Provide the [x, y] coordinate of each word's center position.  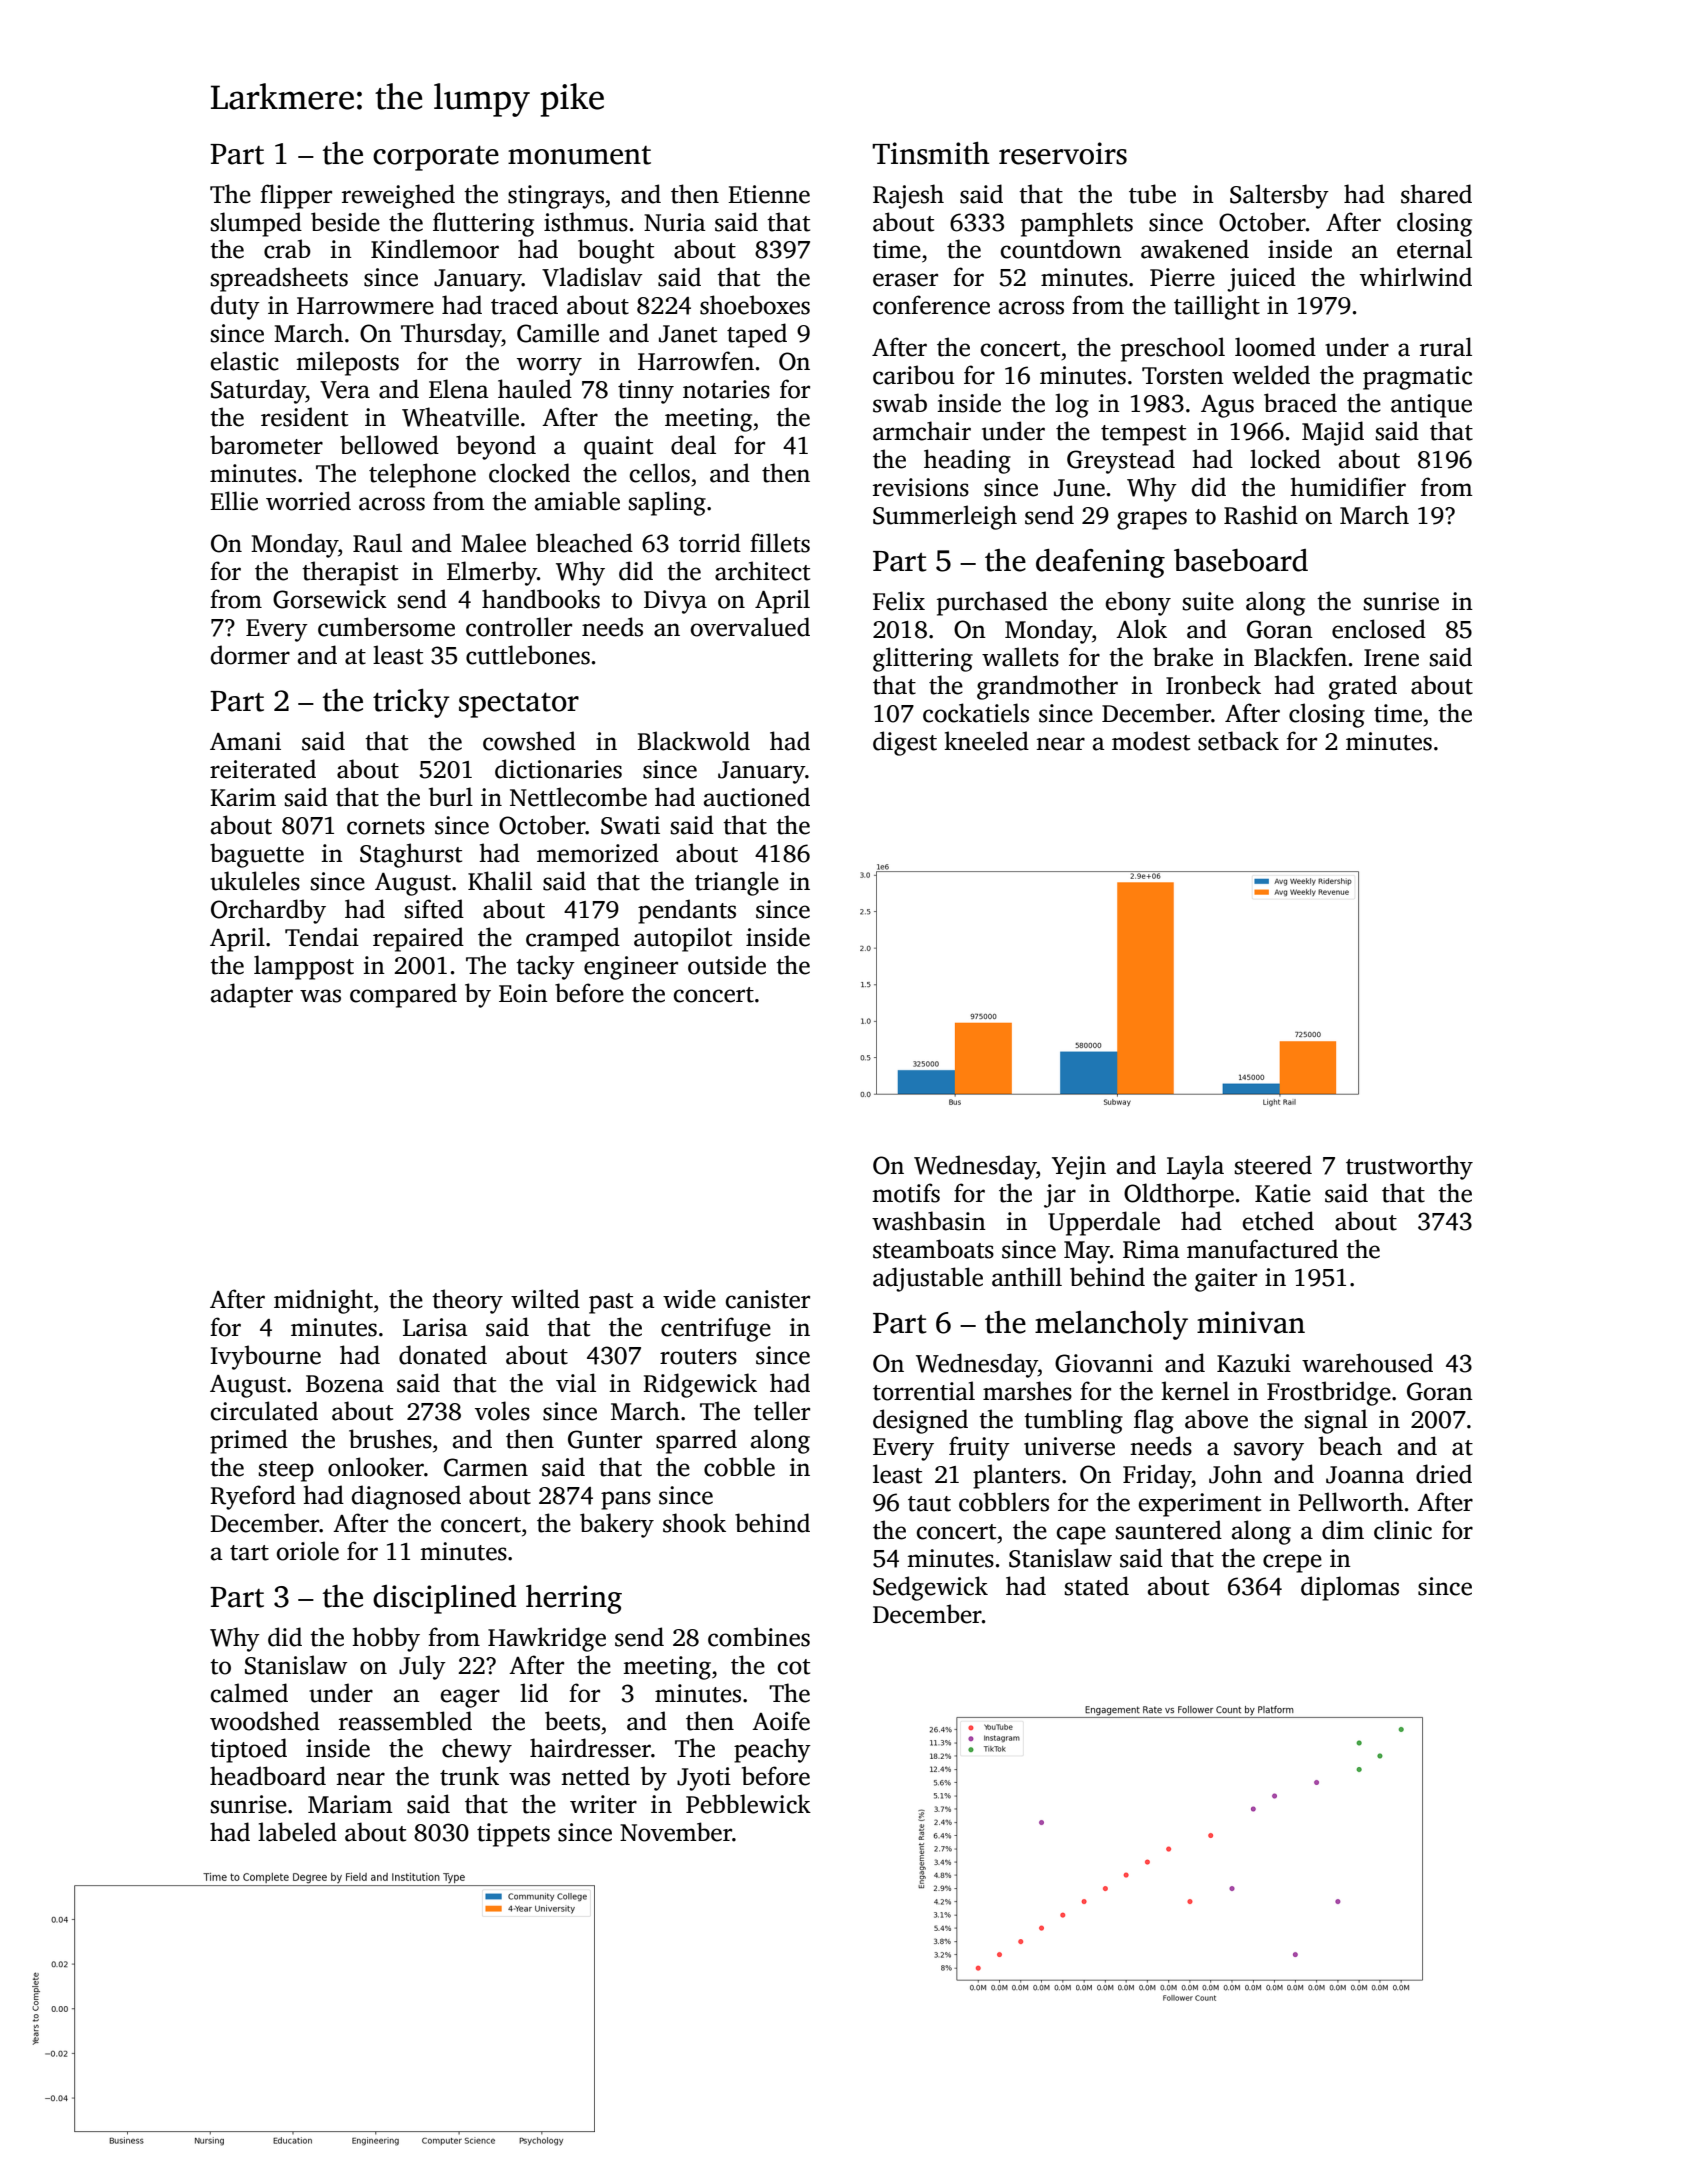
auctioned [757, 797]
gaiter [1226, 1280]
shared [1436, 194]
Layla [1195, 1167]
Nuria [675, 222]
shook [694, 1523]
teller [782, 1411]
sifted [434, 909]
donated [443, 1355]
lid [534, 1693]
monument [579, 155]
